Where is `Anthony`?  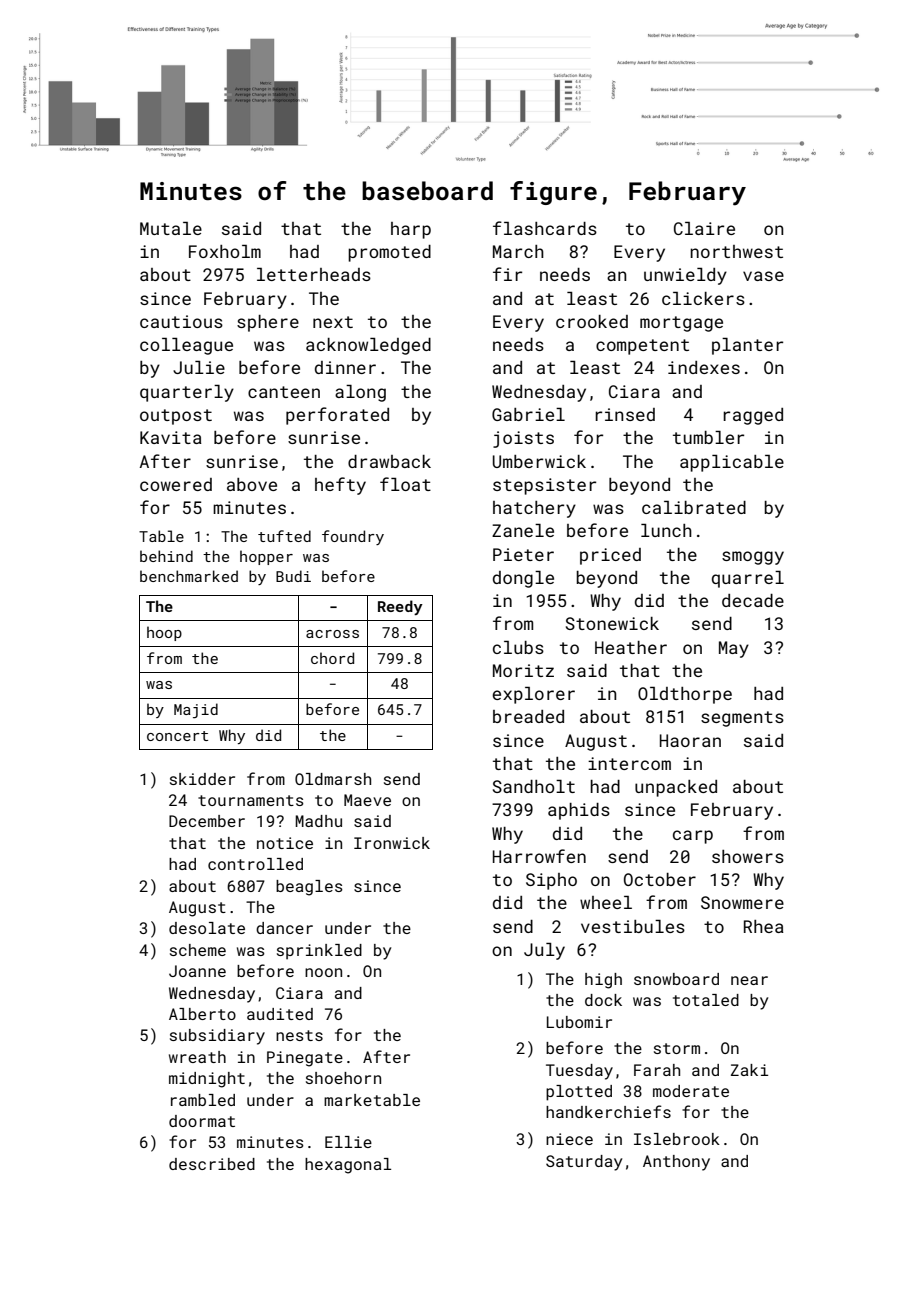 Anthony is located at coordinates (676, 1163).
